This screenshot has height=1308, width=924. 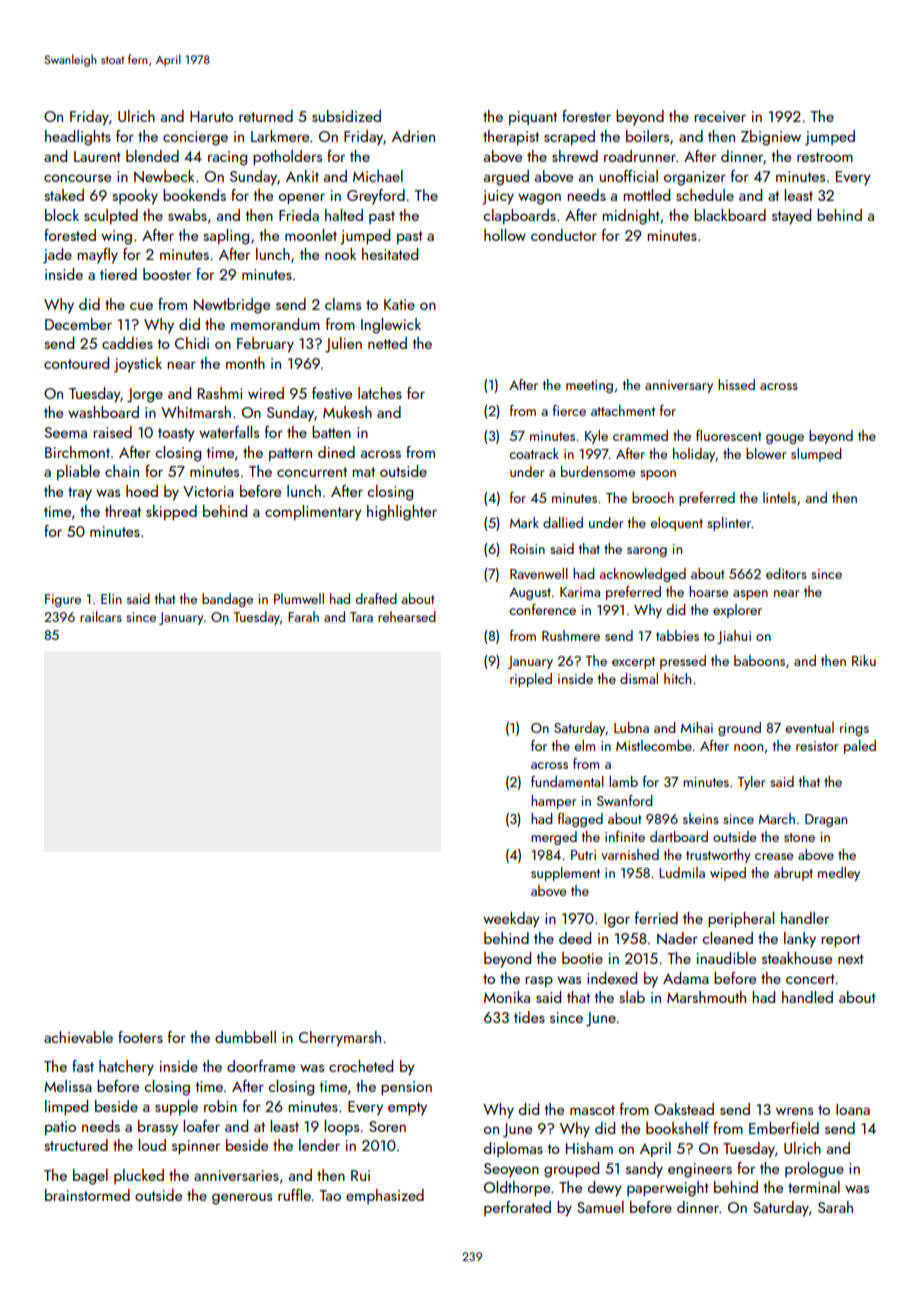 I want to click on Katie, so click(x=399, y=304).
